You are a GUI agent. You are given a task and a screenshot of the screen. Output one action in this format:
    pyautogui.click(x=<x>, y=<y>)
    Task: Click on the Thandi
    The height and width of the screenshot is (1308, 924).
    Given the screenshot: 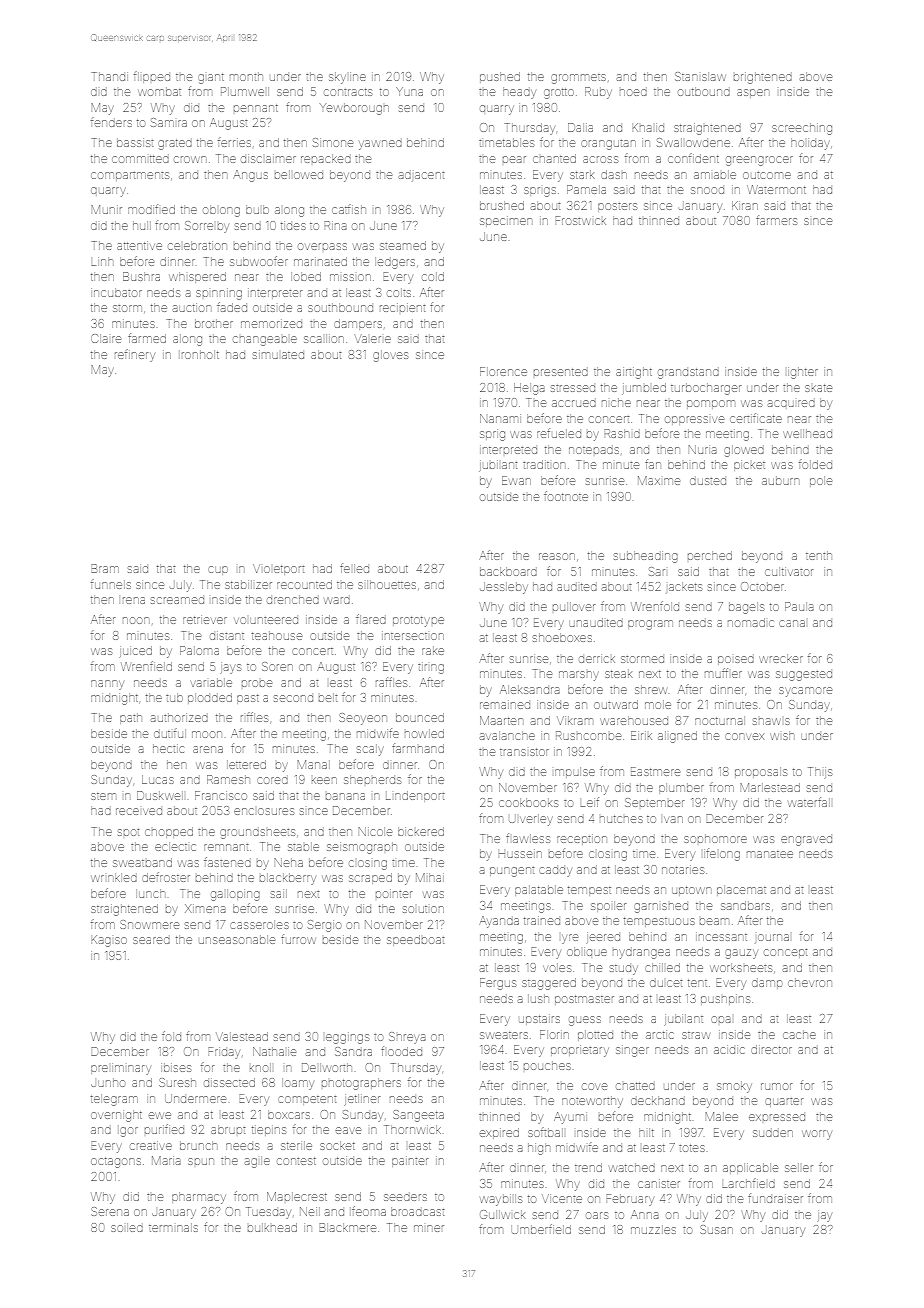 What is the action you would take?
    pyautogui.click(x=110, y=76)
